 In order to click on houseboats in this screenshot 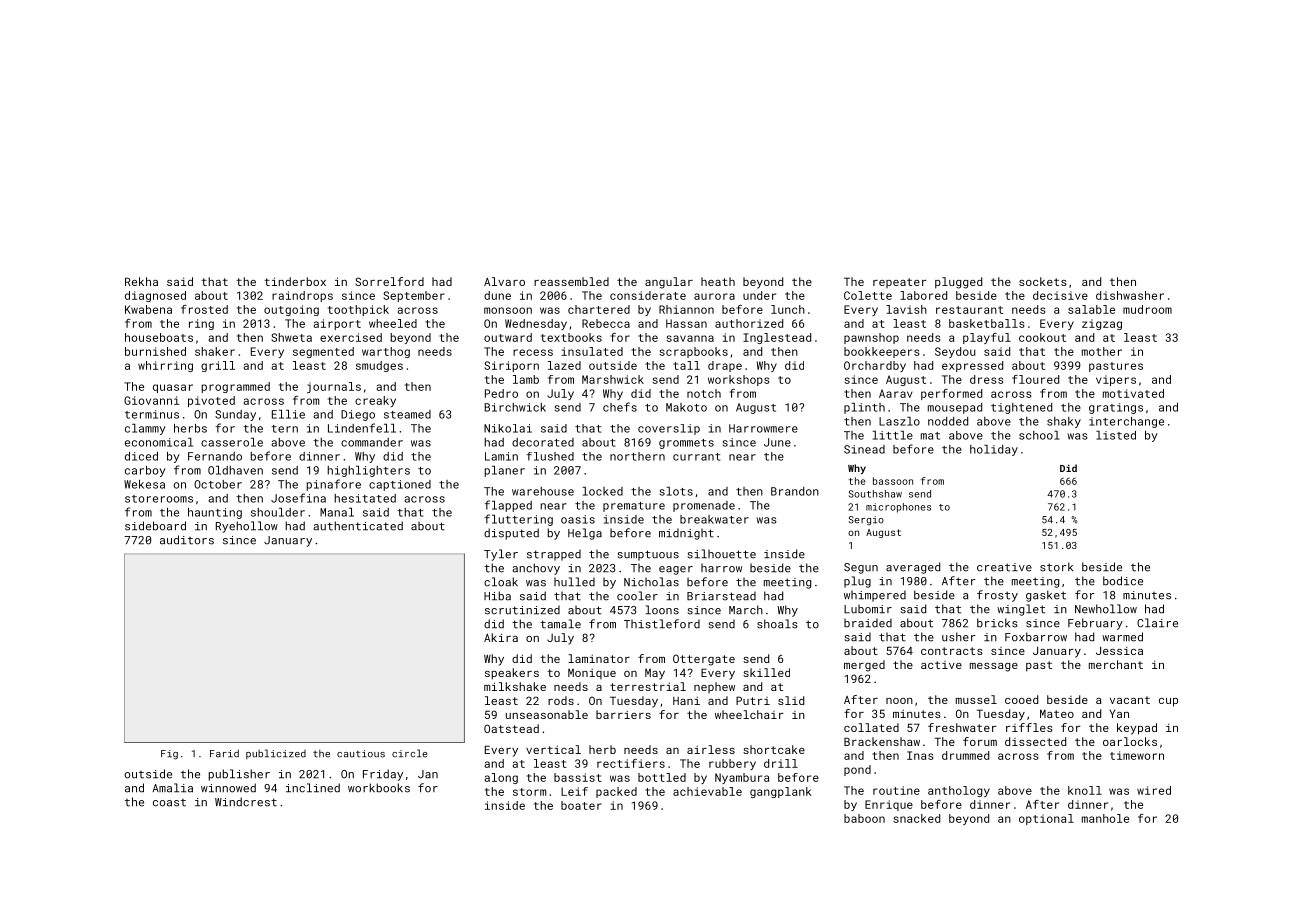, I will do `click(159, 337)`.
